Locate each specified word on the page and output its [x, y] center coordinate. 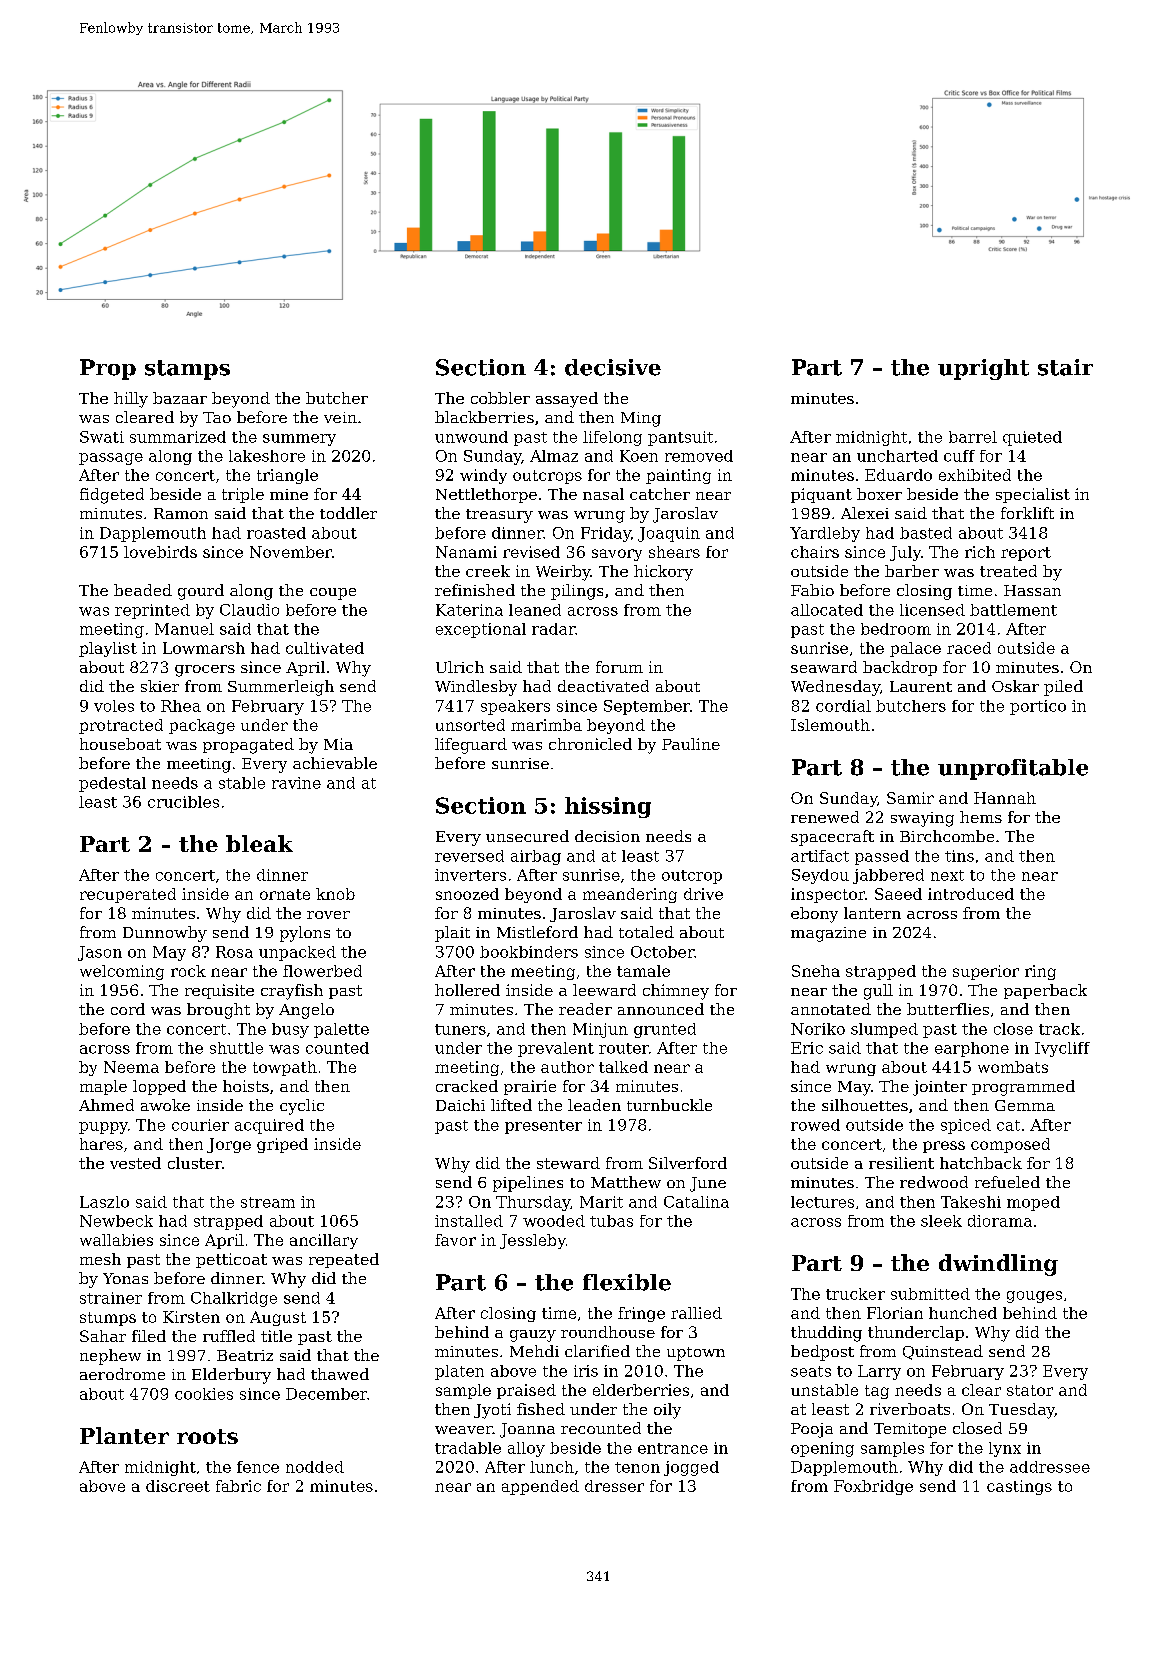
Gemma [1025, 1105]
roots [207, 1436]
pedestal [112, 784]
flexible [627, 1282]
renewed [825, 817]
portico [1038, 707]
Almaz [554, 456]
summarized [178, 437]
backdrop [900, 668]
